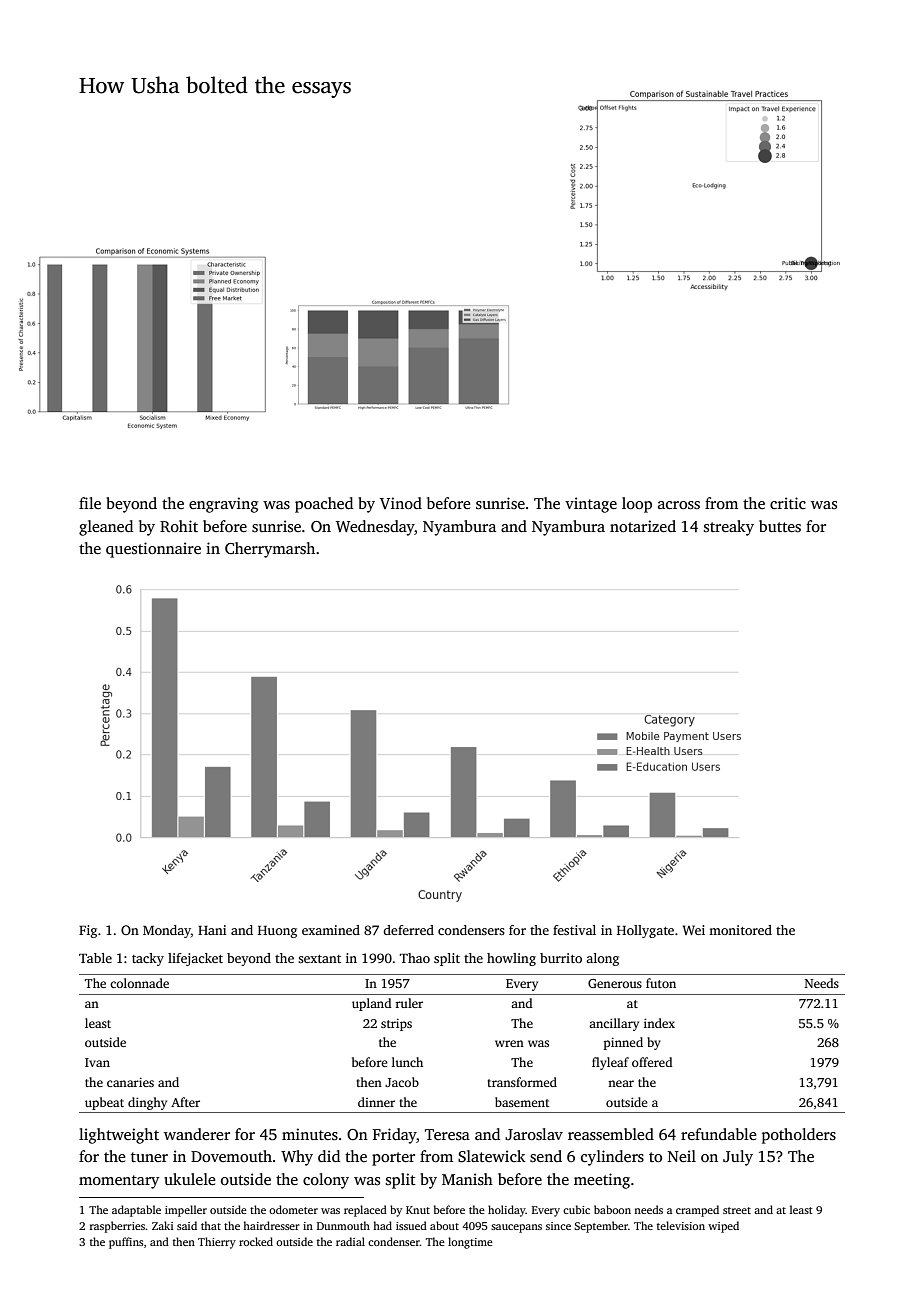 This page has width=924, height=1308. What do you see at coordinates (637, 505) in the page?
I see `loop` at bounding box center [637, 505].
